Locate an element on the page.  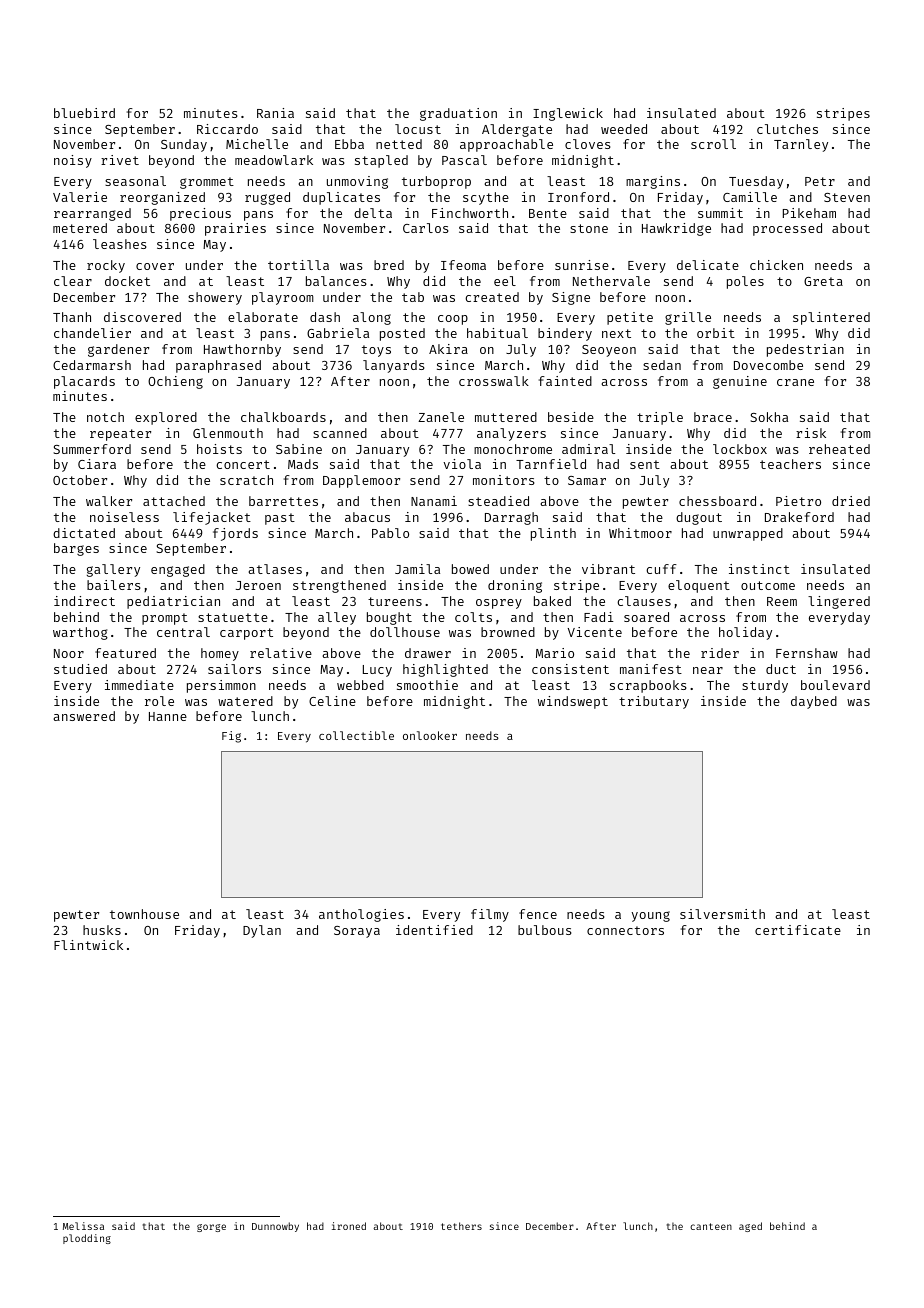
canteen is located at coordinates (711, 1226).
